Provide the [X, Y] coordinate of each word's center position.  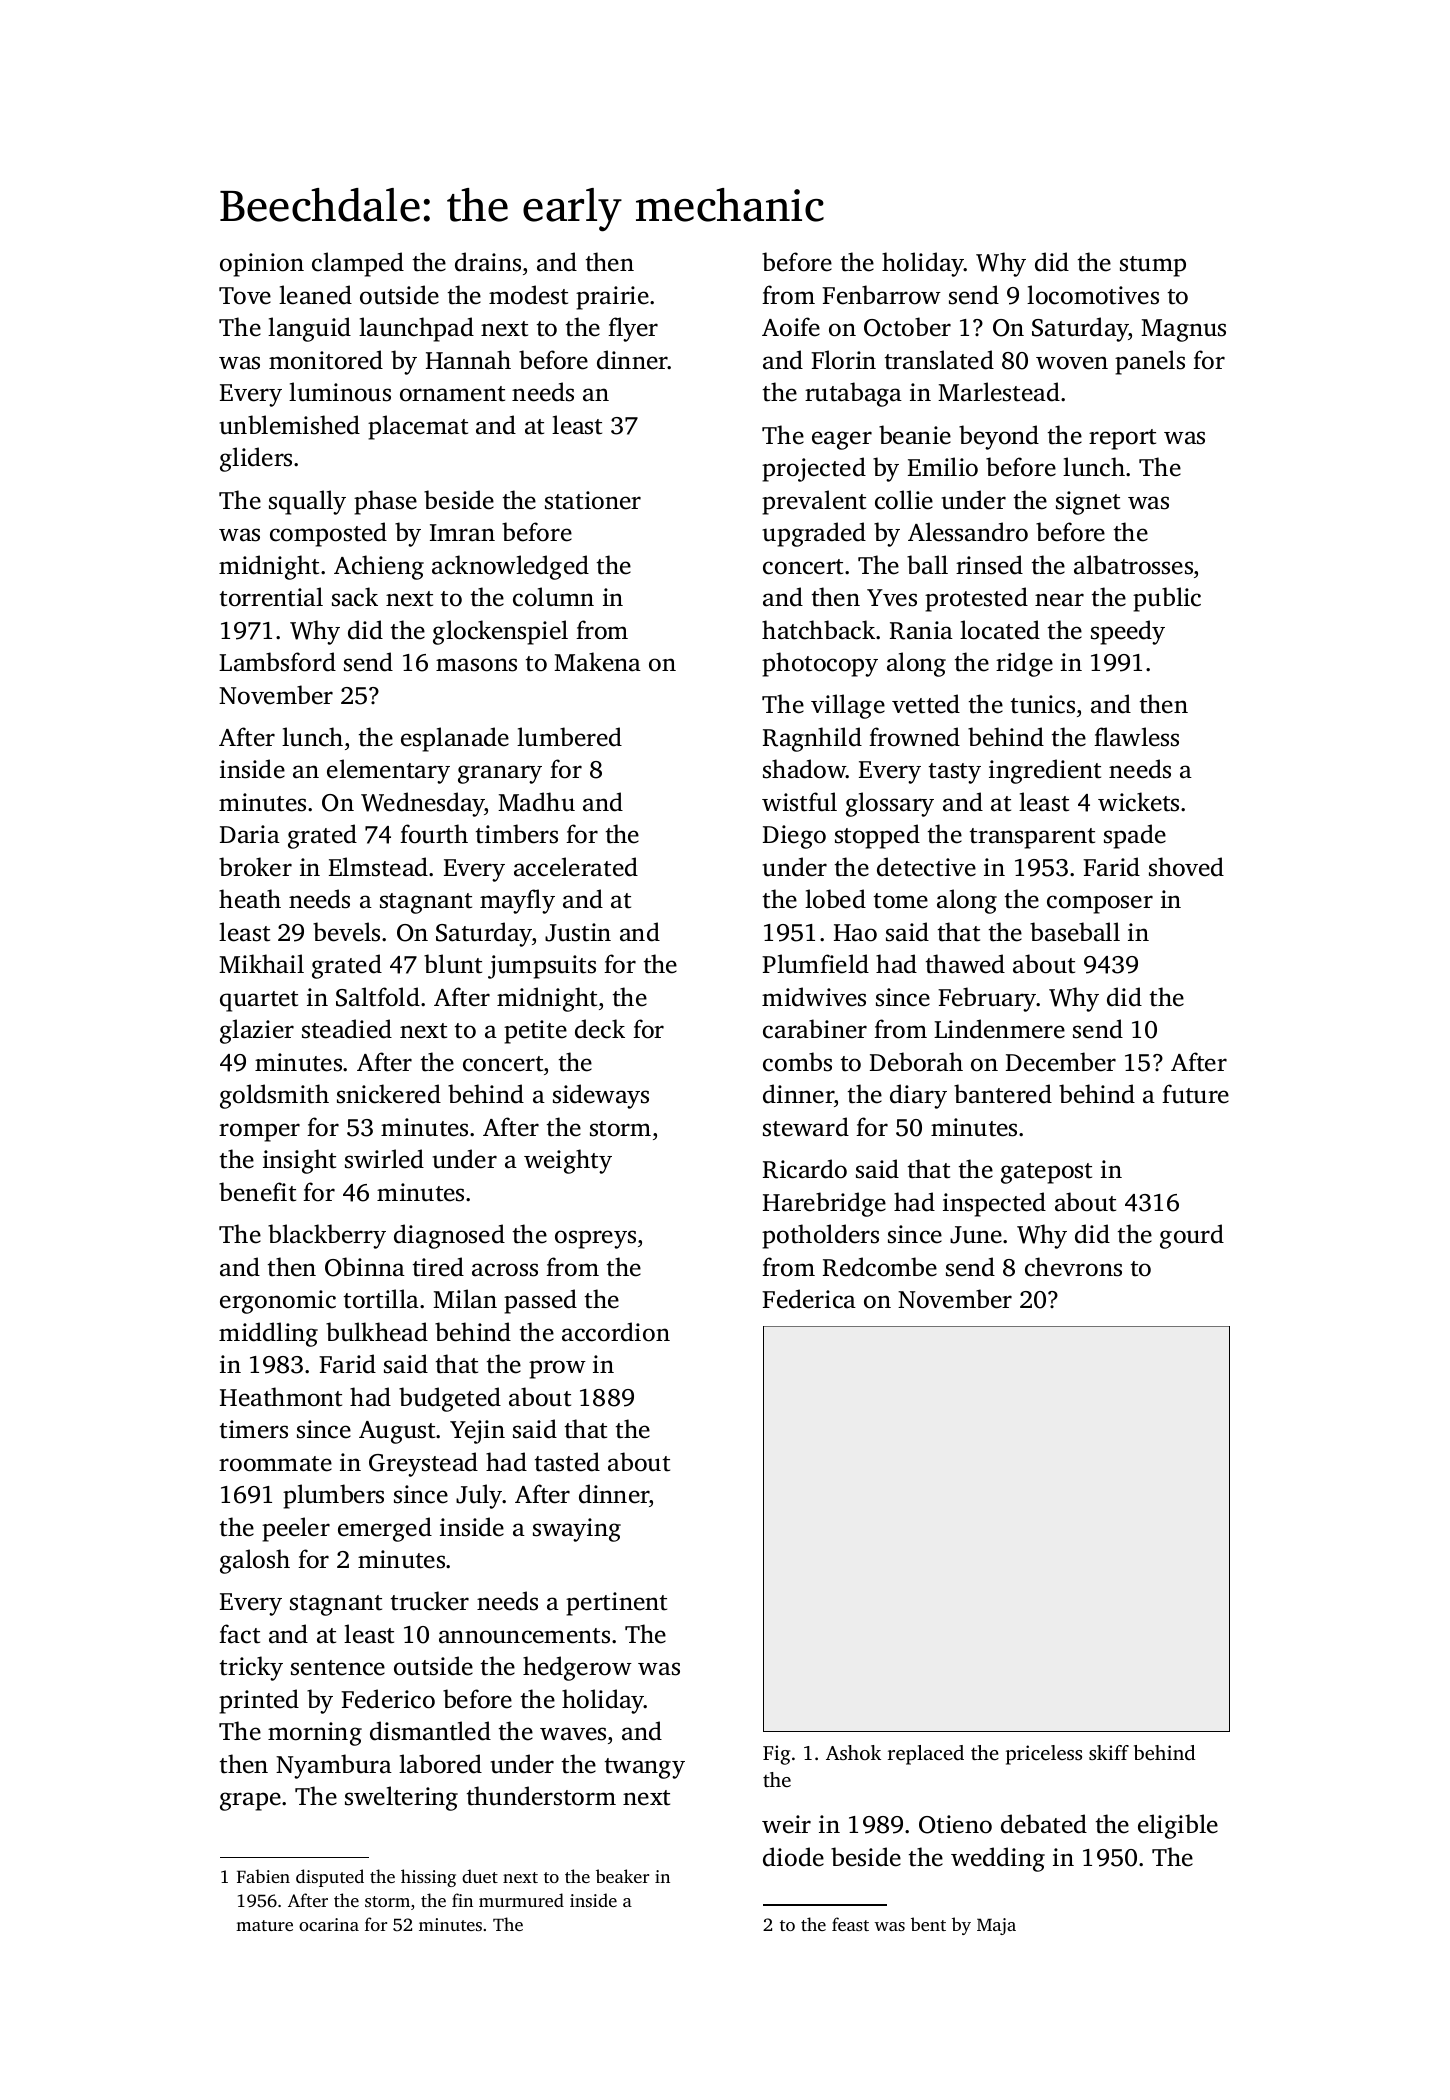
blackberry [327, 1236]
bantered [1003, 1094]
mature [264, 1925]
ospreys [595, 1239]
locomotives [1093, 295]
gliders [256, 459]
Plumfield [815, 964]
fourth [434, 834]
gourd [1192, 1236]
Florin [843, 360]
